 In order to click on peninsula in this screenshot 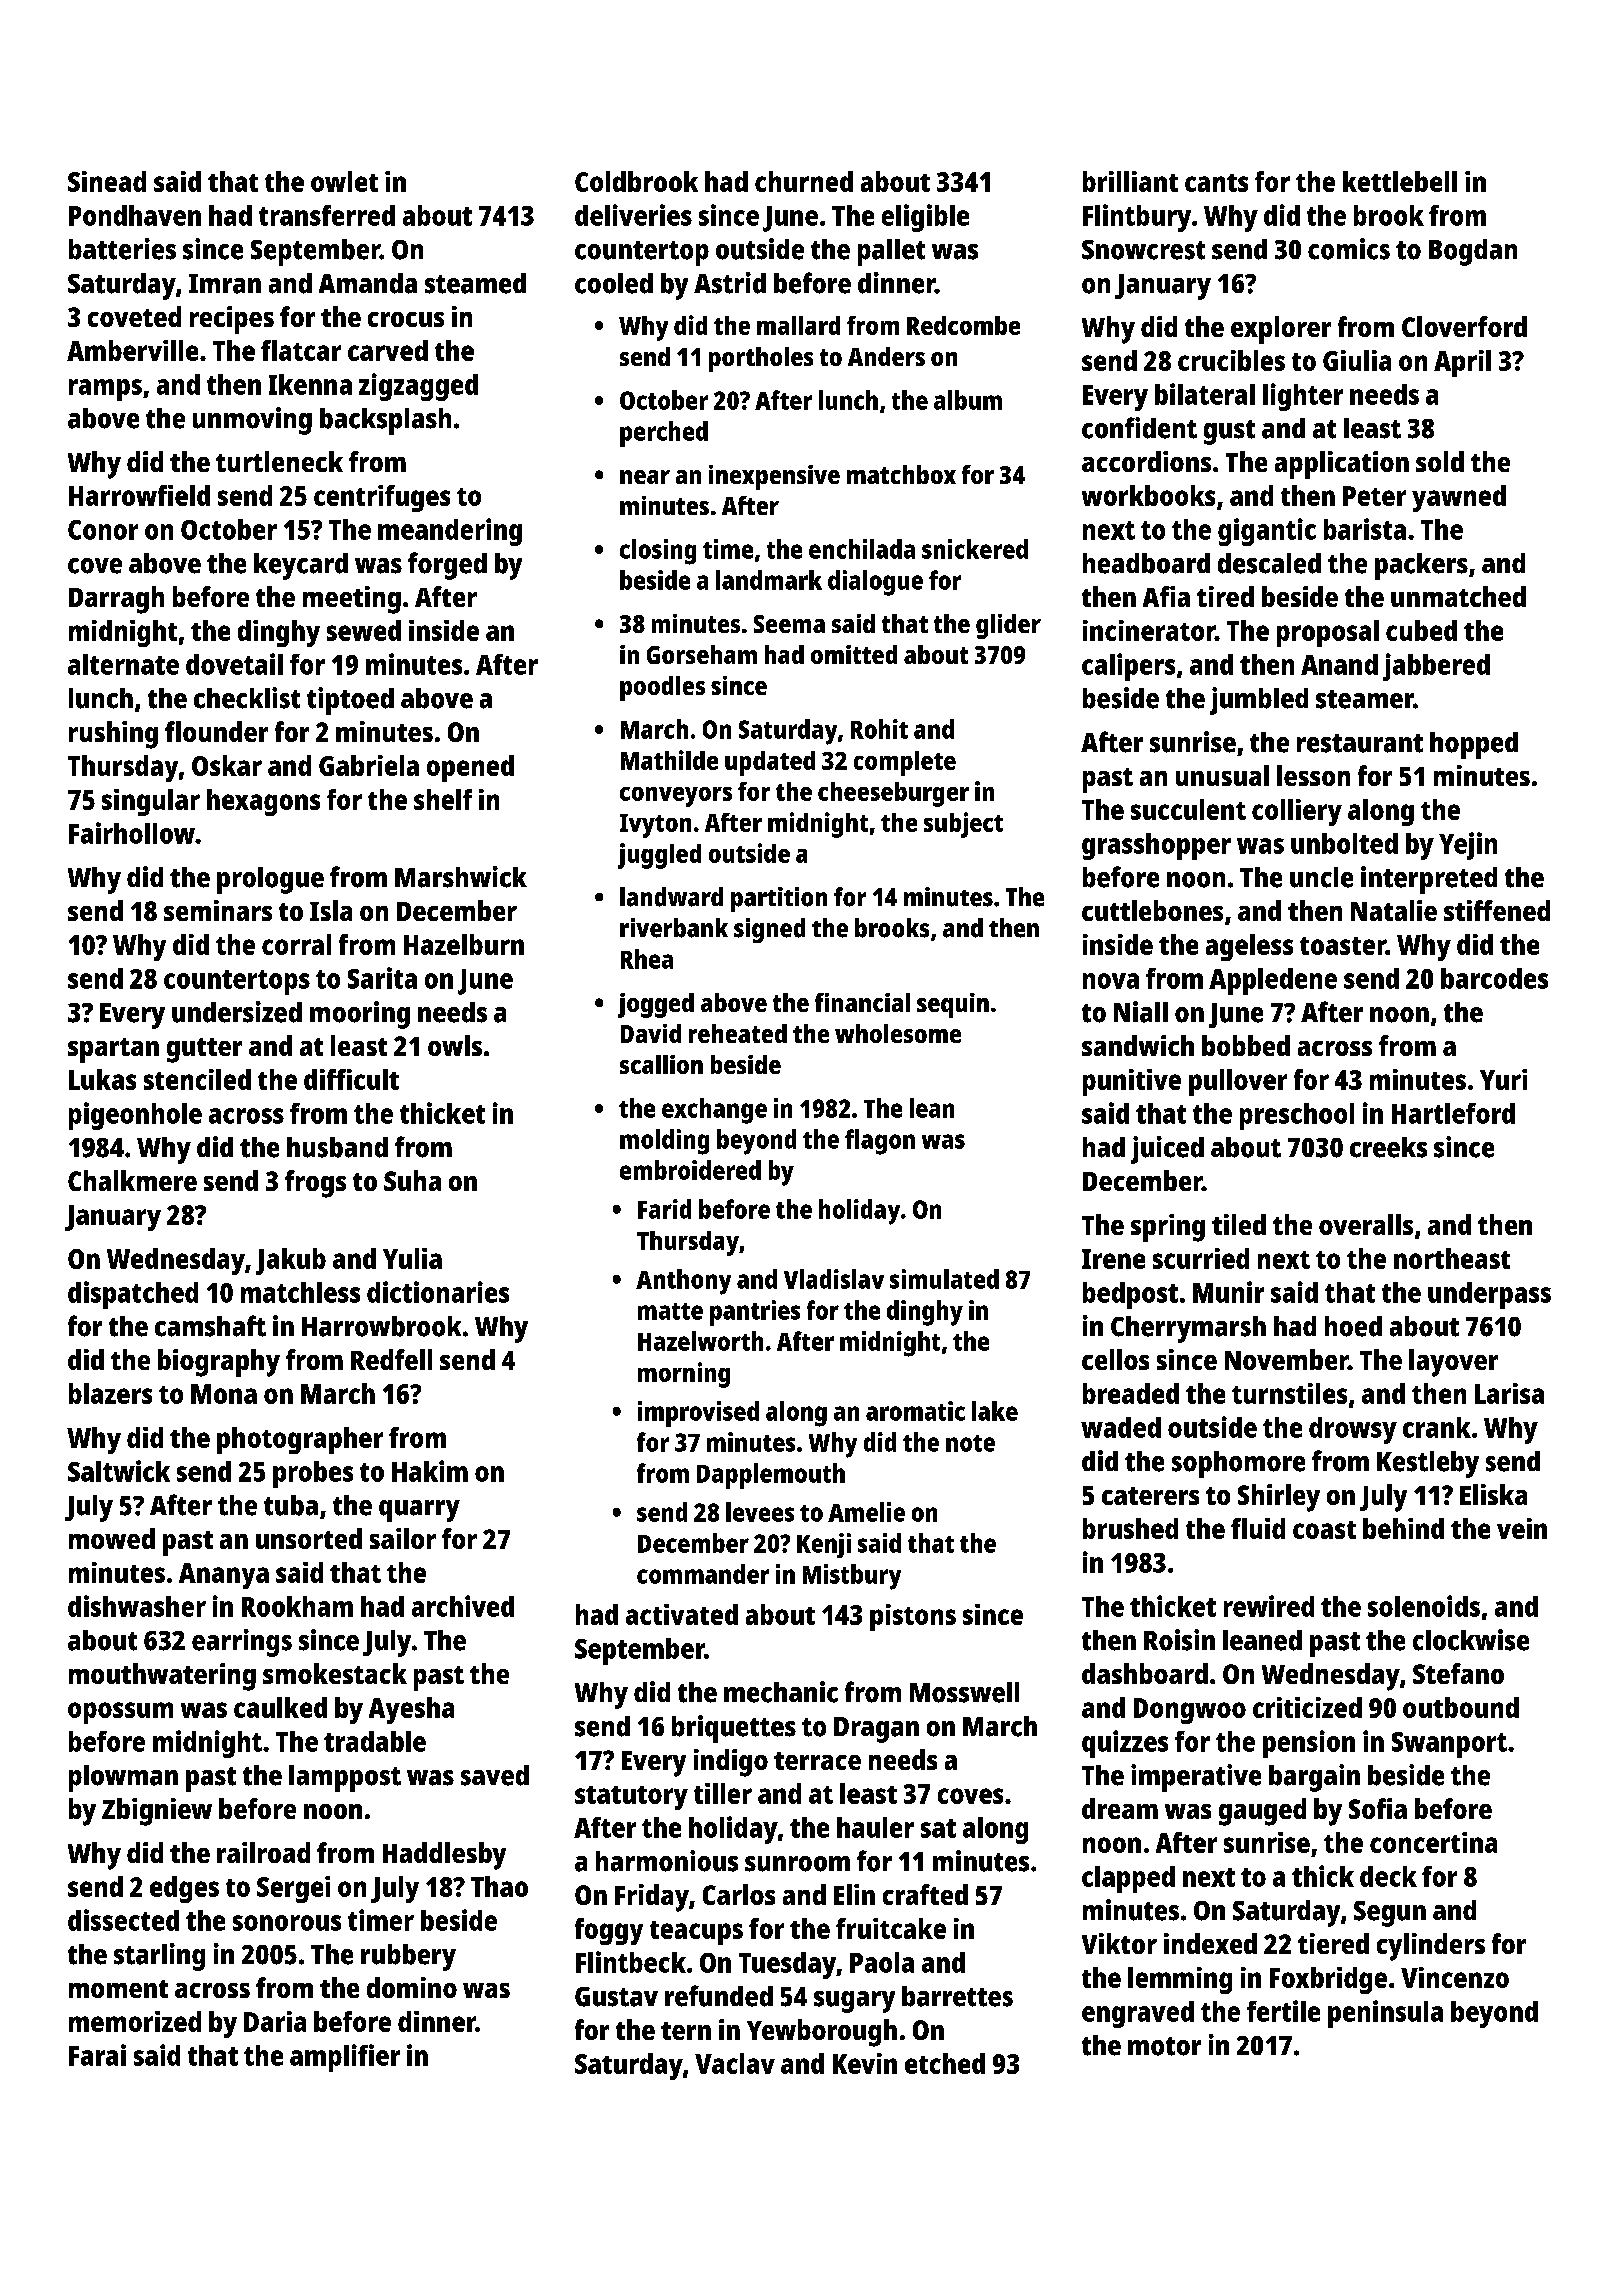, I will do `click(1385, 2014)`.
